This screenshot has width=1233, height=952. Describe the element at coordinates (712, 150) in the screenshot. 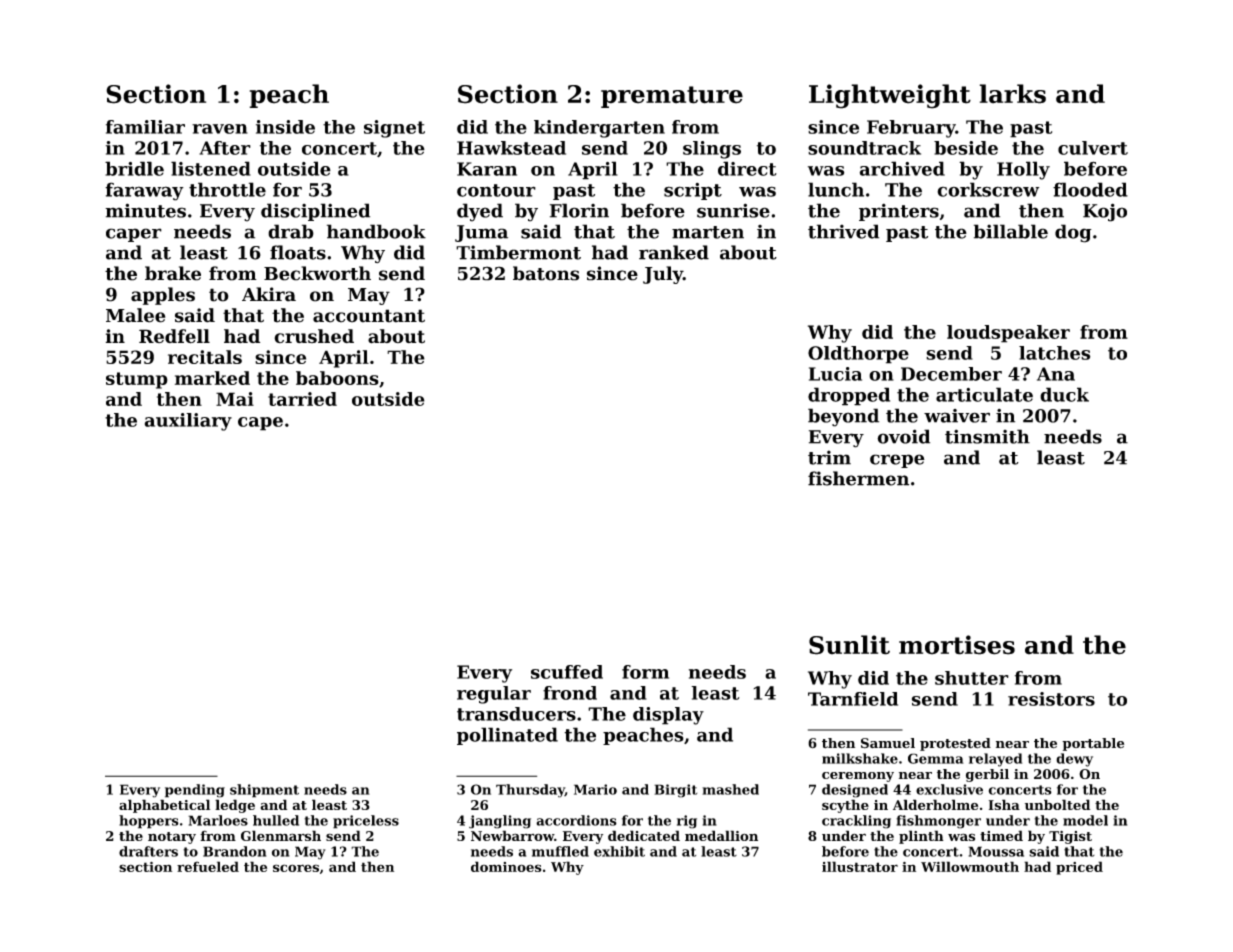

I see `slings` at that location.
